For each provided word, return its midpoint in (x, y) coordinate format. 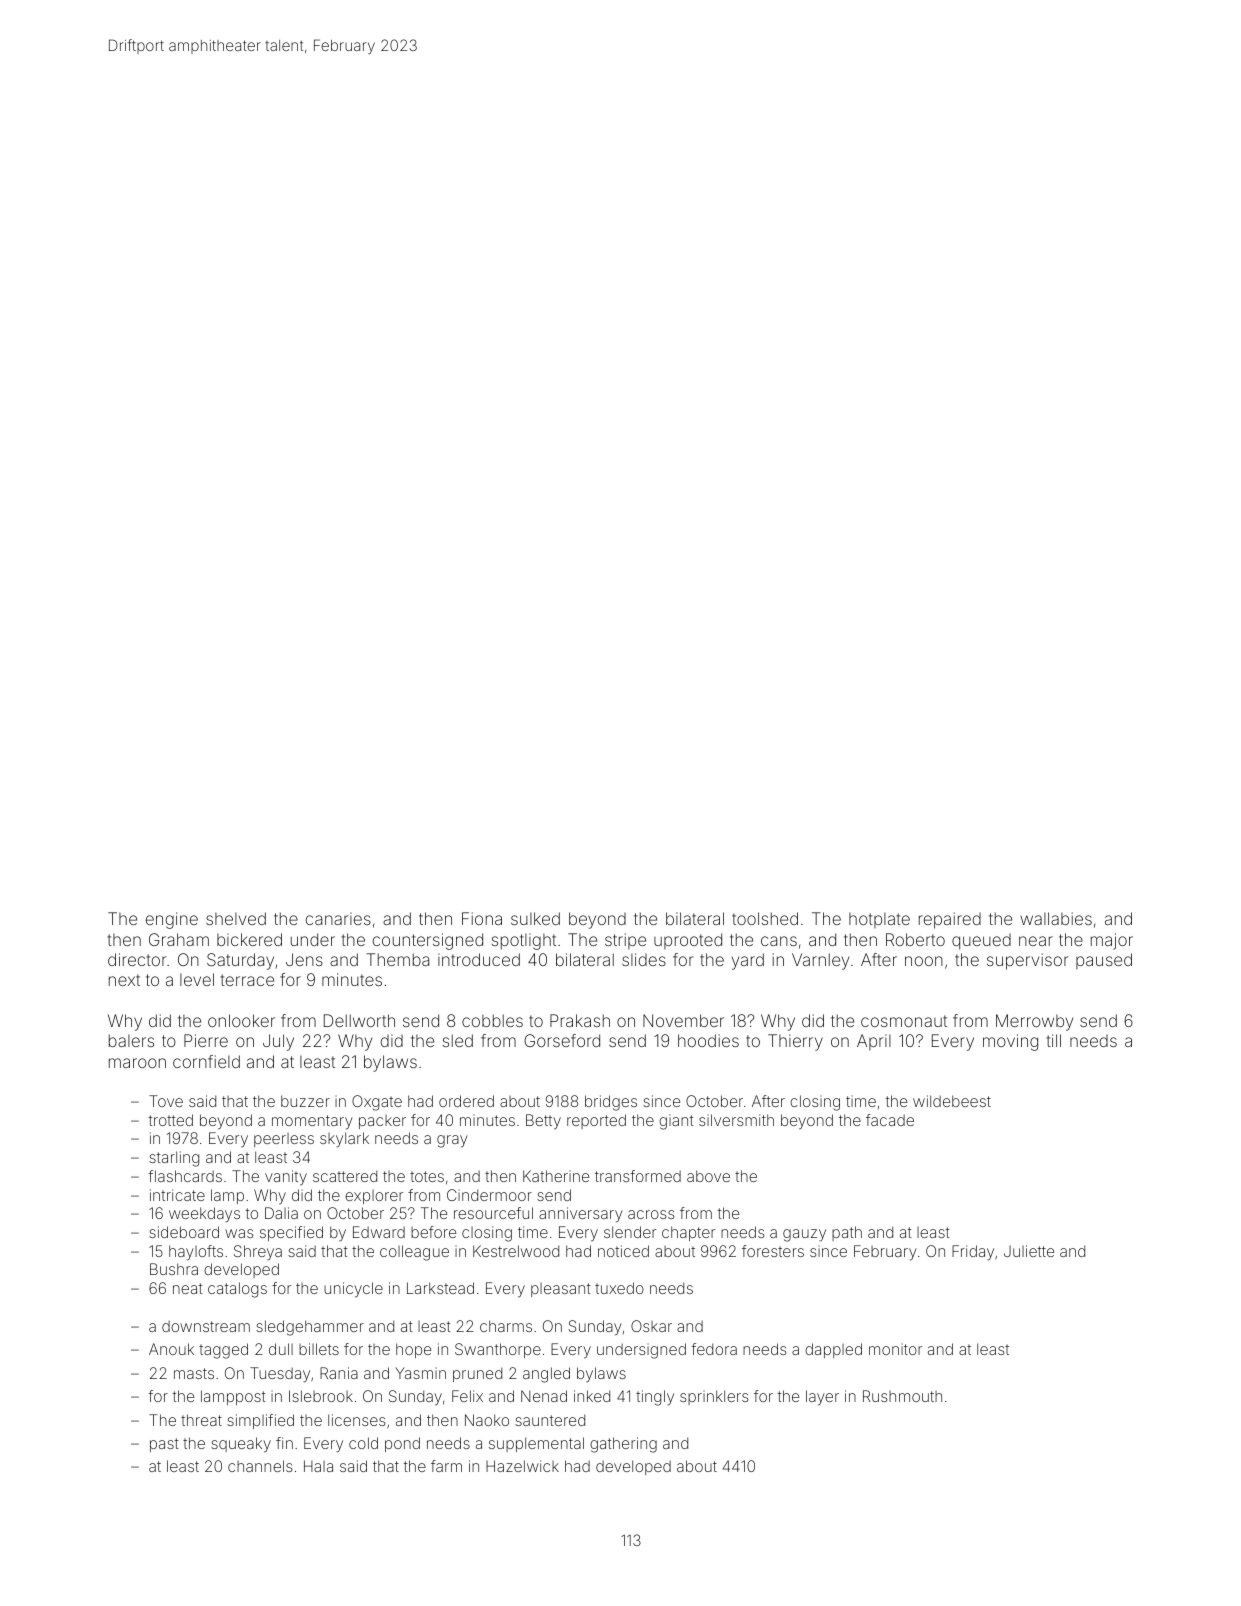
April (874, 1042)
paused (1104, 961)
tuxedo (619, 1288)
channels (260, 1466)
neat (188, 1288)
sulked (535, 918)
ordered (466, 1101)
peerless (284, 1140)
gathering (623, 1445)
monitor (895, 1349)
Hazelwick (522, 1466)
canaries (338, 918)
